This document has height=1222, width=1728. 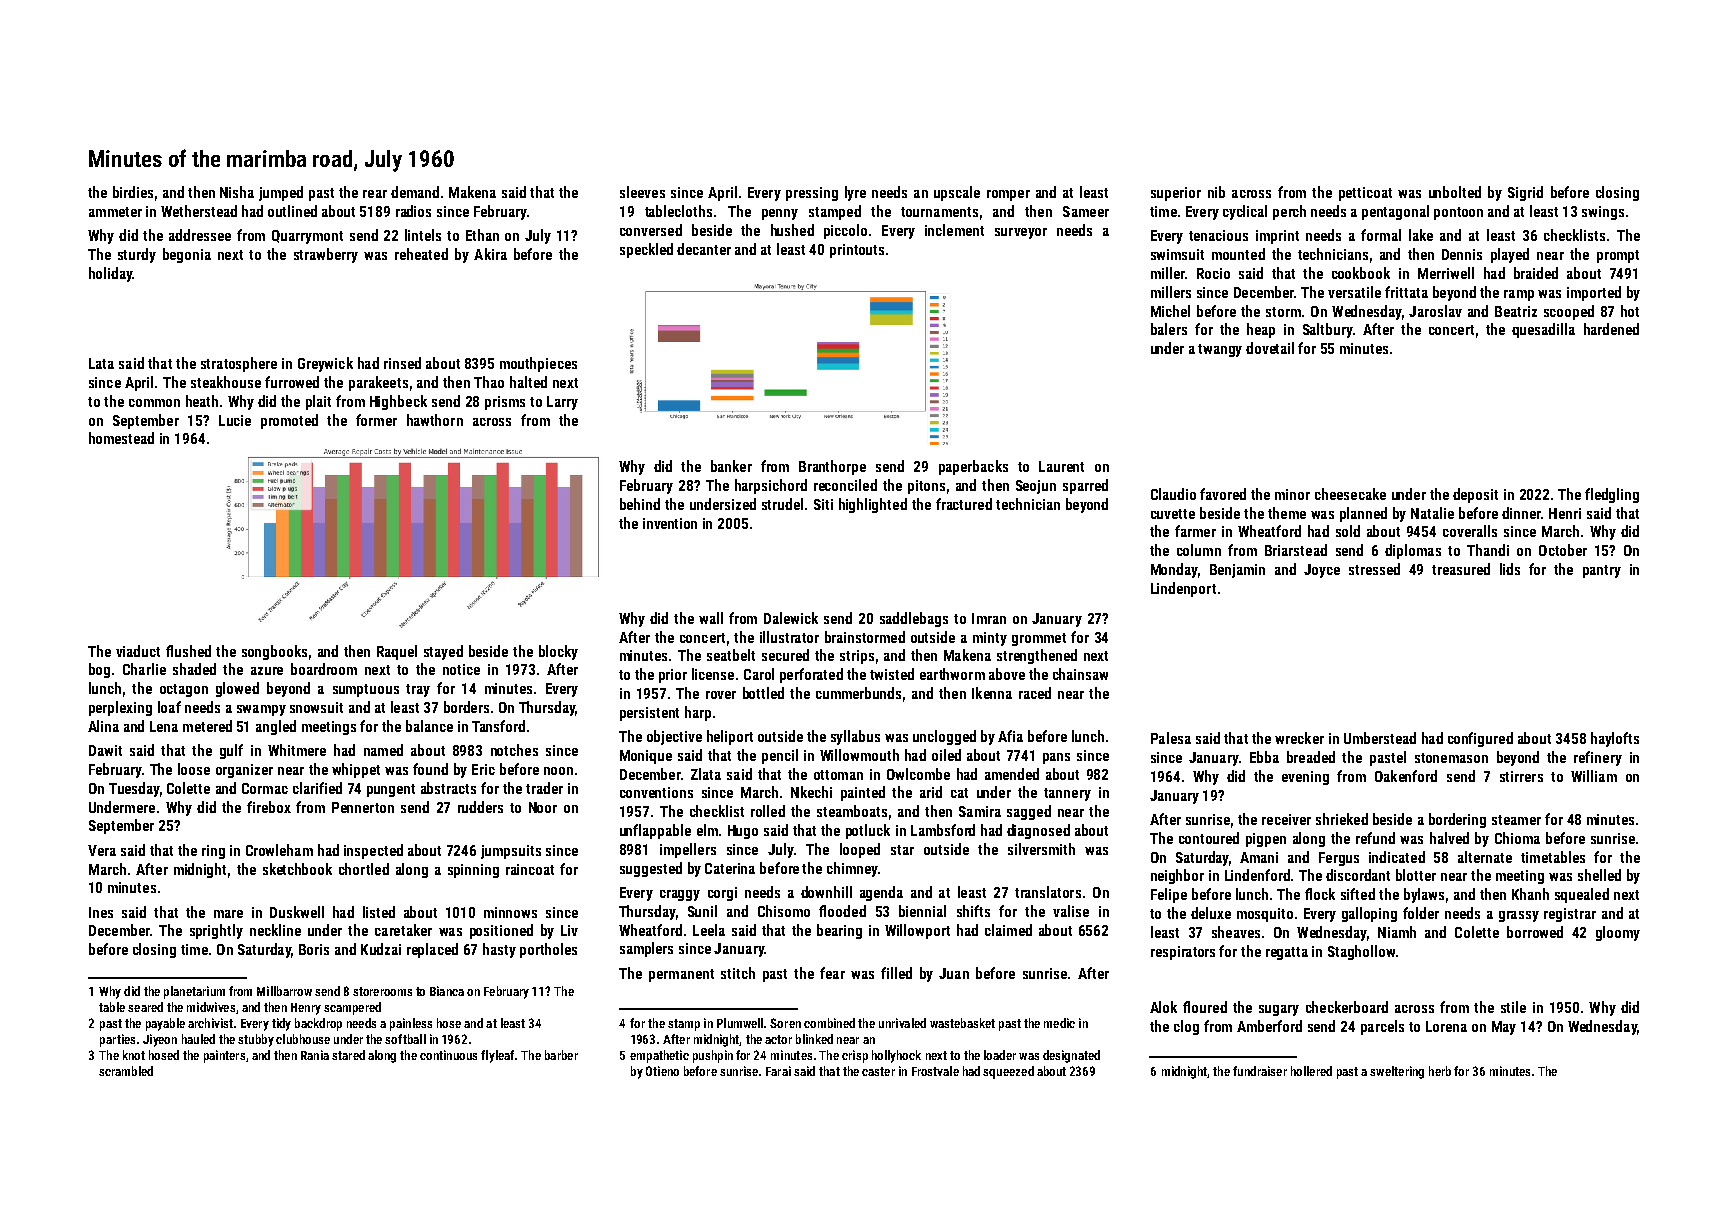 What do you see at coordinates (642, 192) in the document?
I see `sleeves` at bounding box center [642, 192].
